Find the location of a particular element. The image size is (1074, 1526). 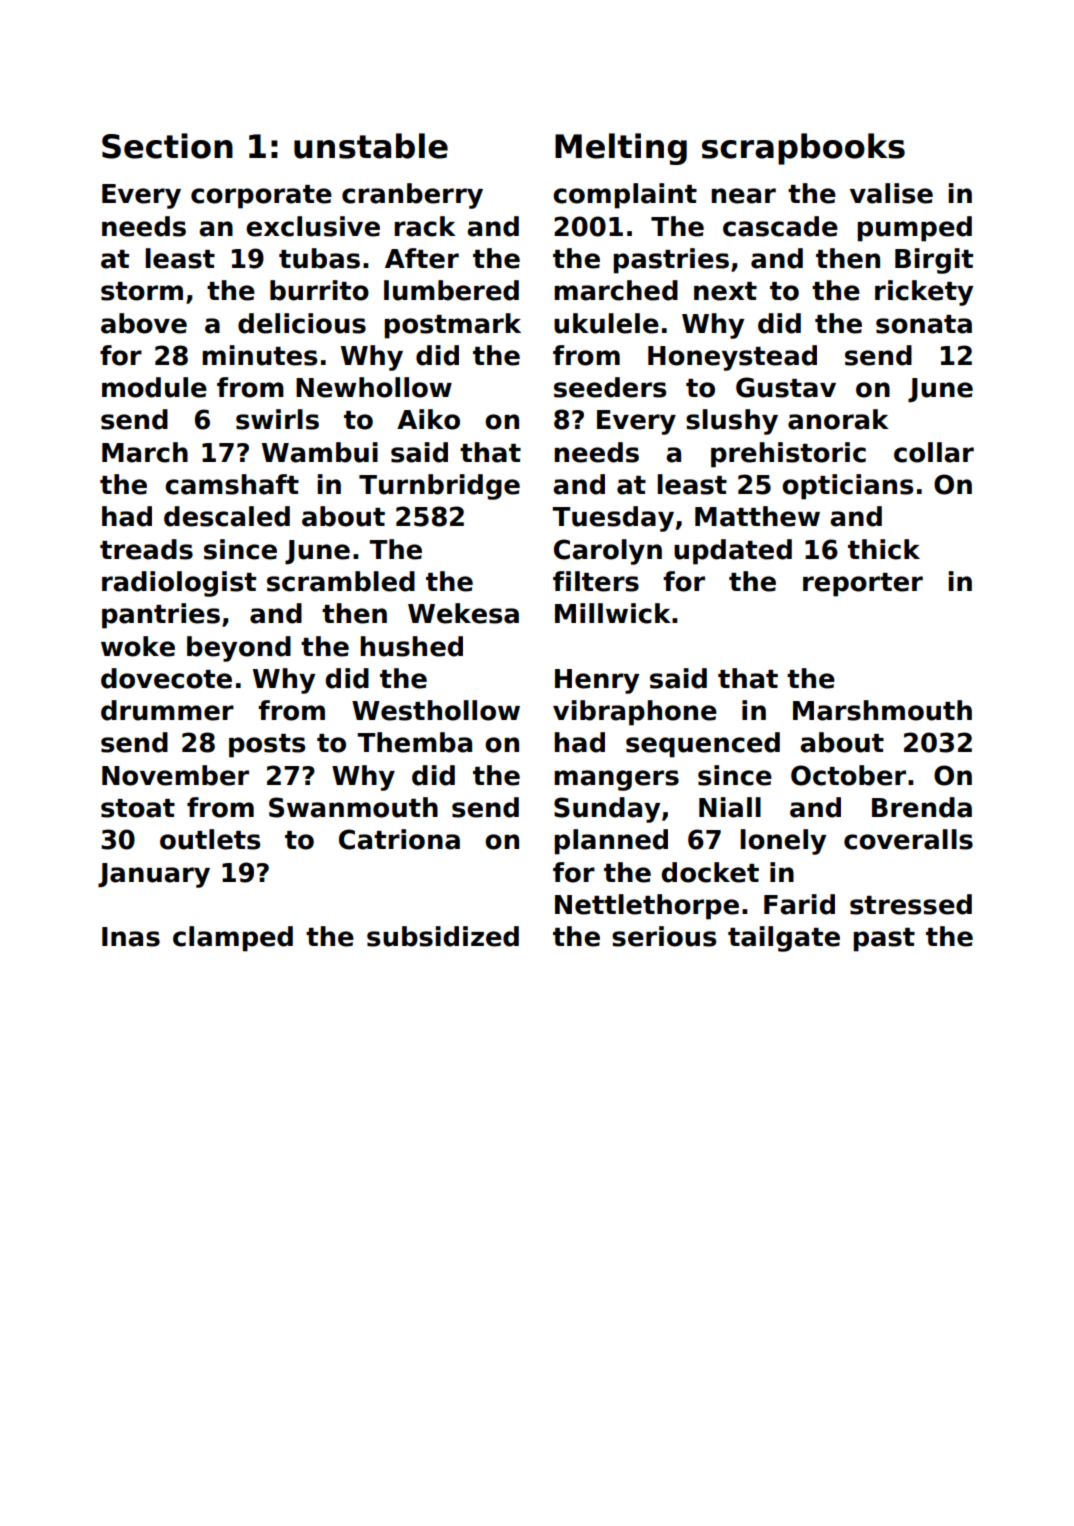

clamped is located at coordinates (233, 939).
